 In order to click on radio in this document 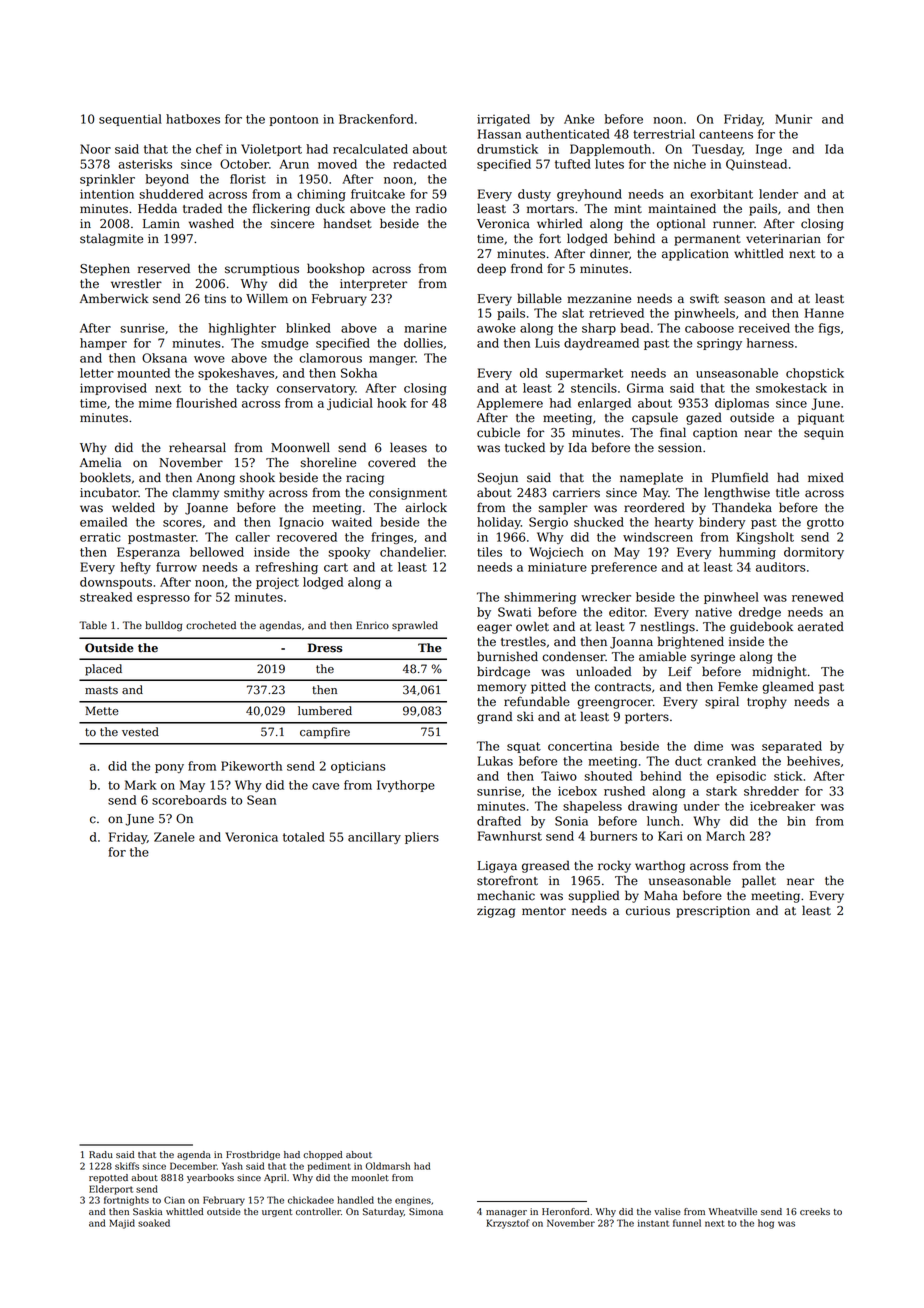, I will do `click(431, 208)`.
